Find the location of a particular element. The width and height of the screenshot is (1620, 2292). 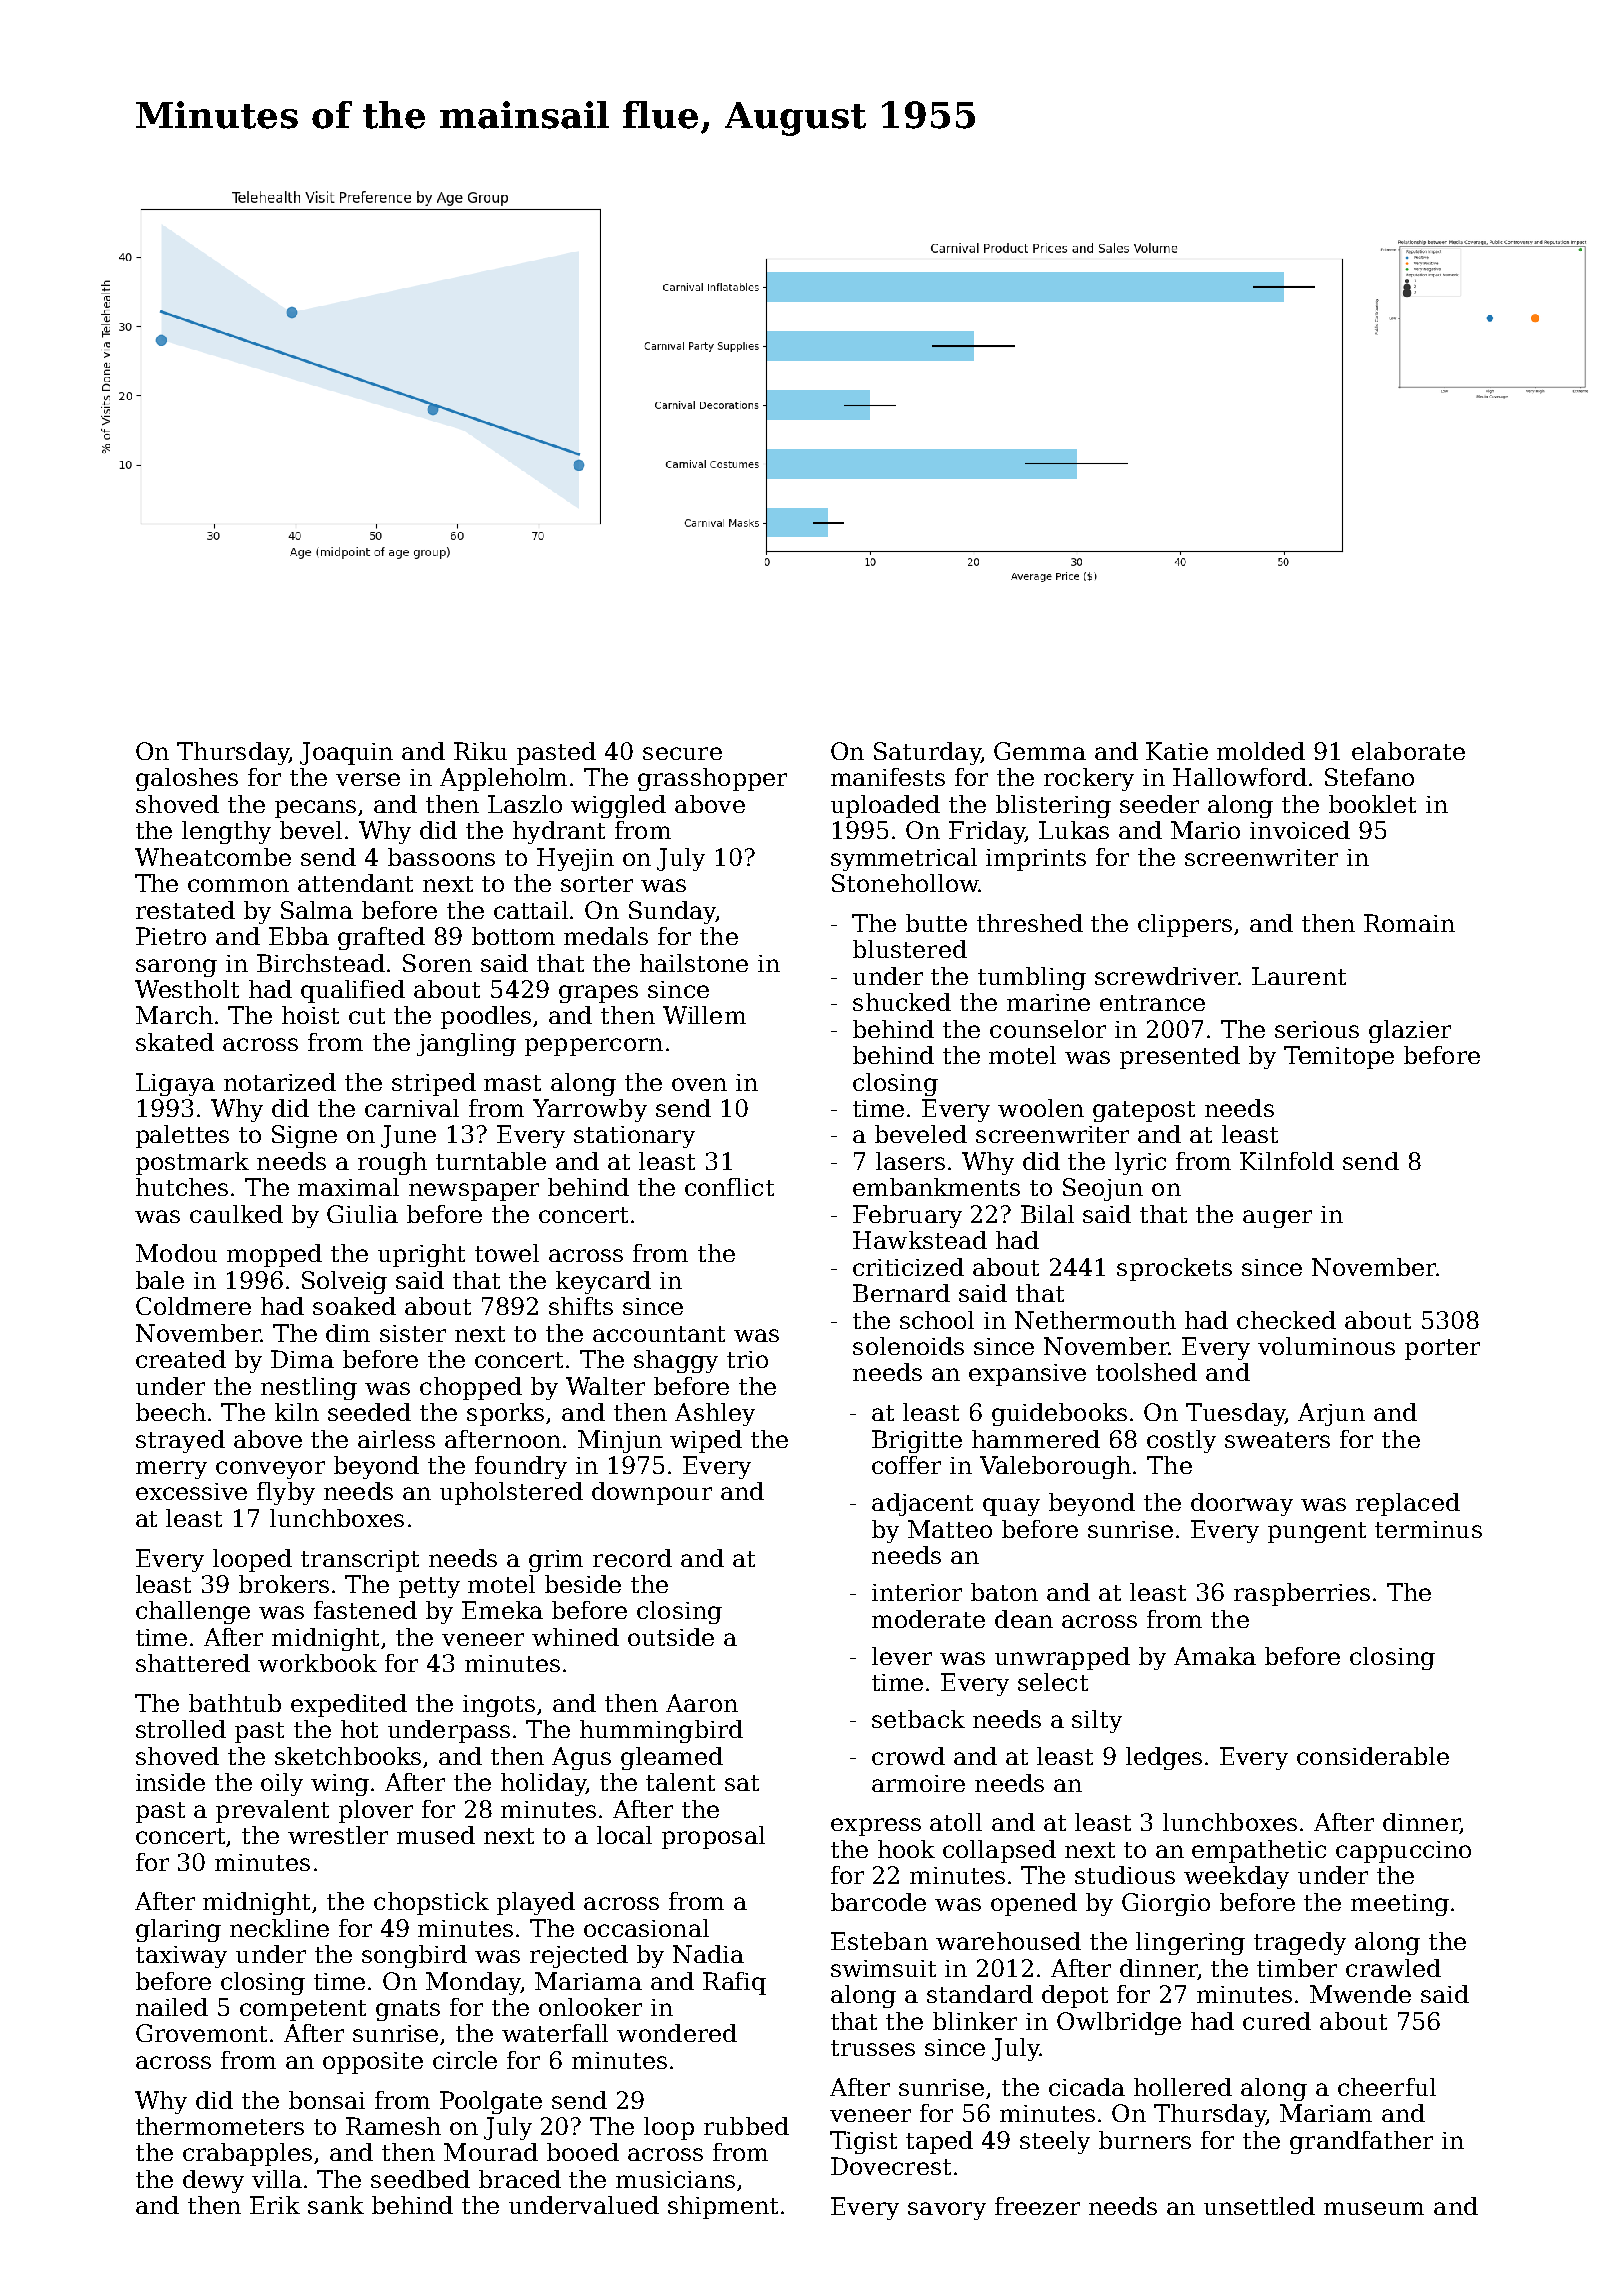

freezer is located at coordinates (1037, 2206).
